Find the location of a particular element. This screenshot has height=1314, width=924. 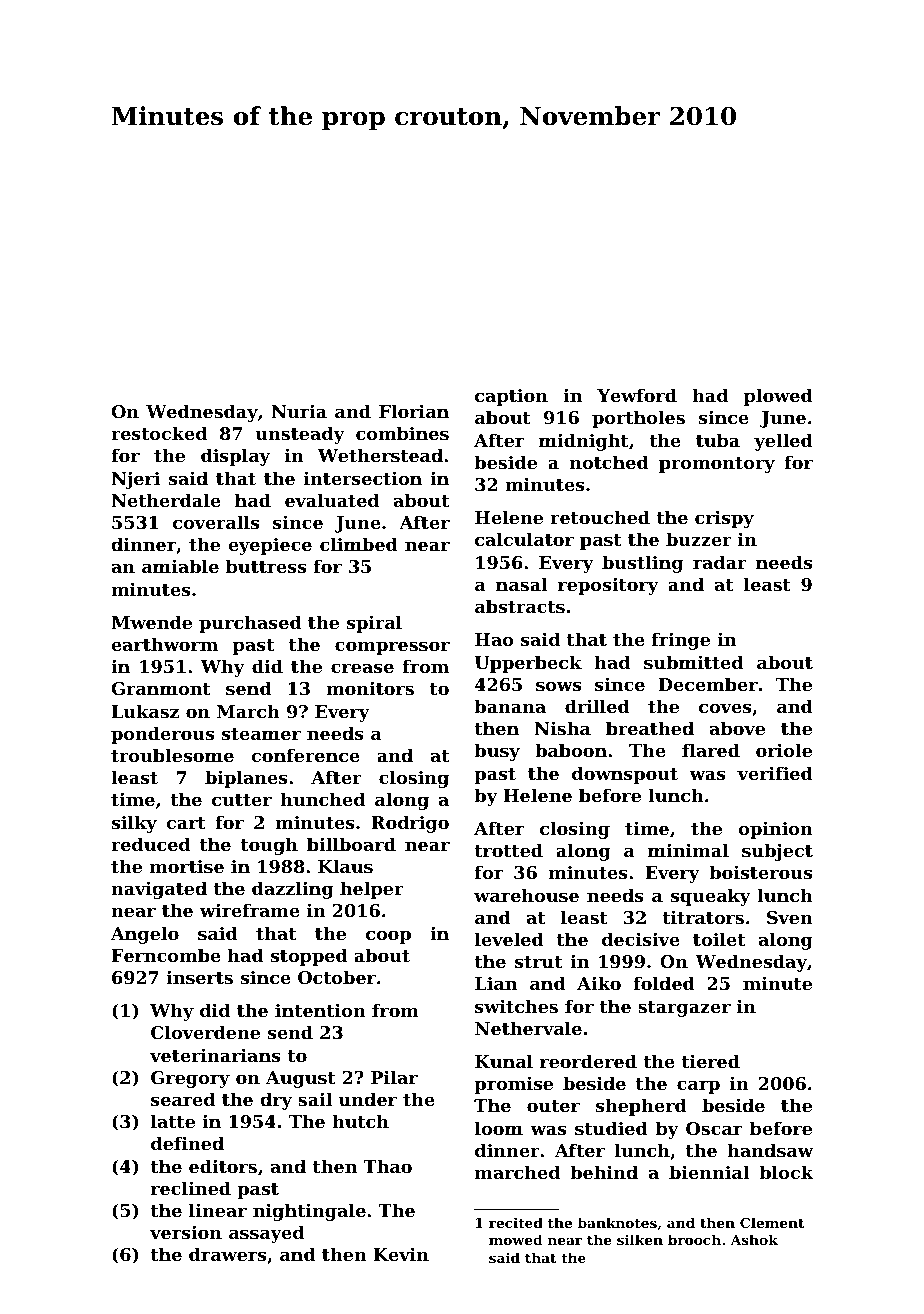

Kevin is located at coordinates (401, 1254).
